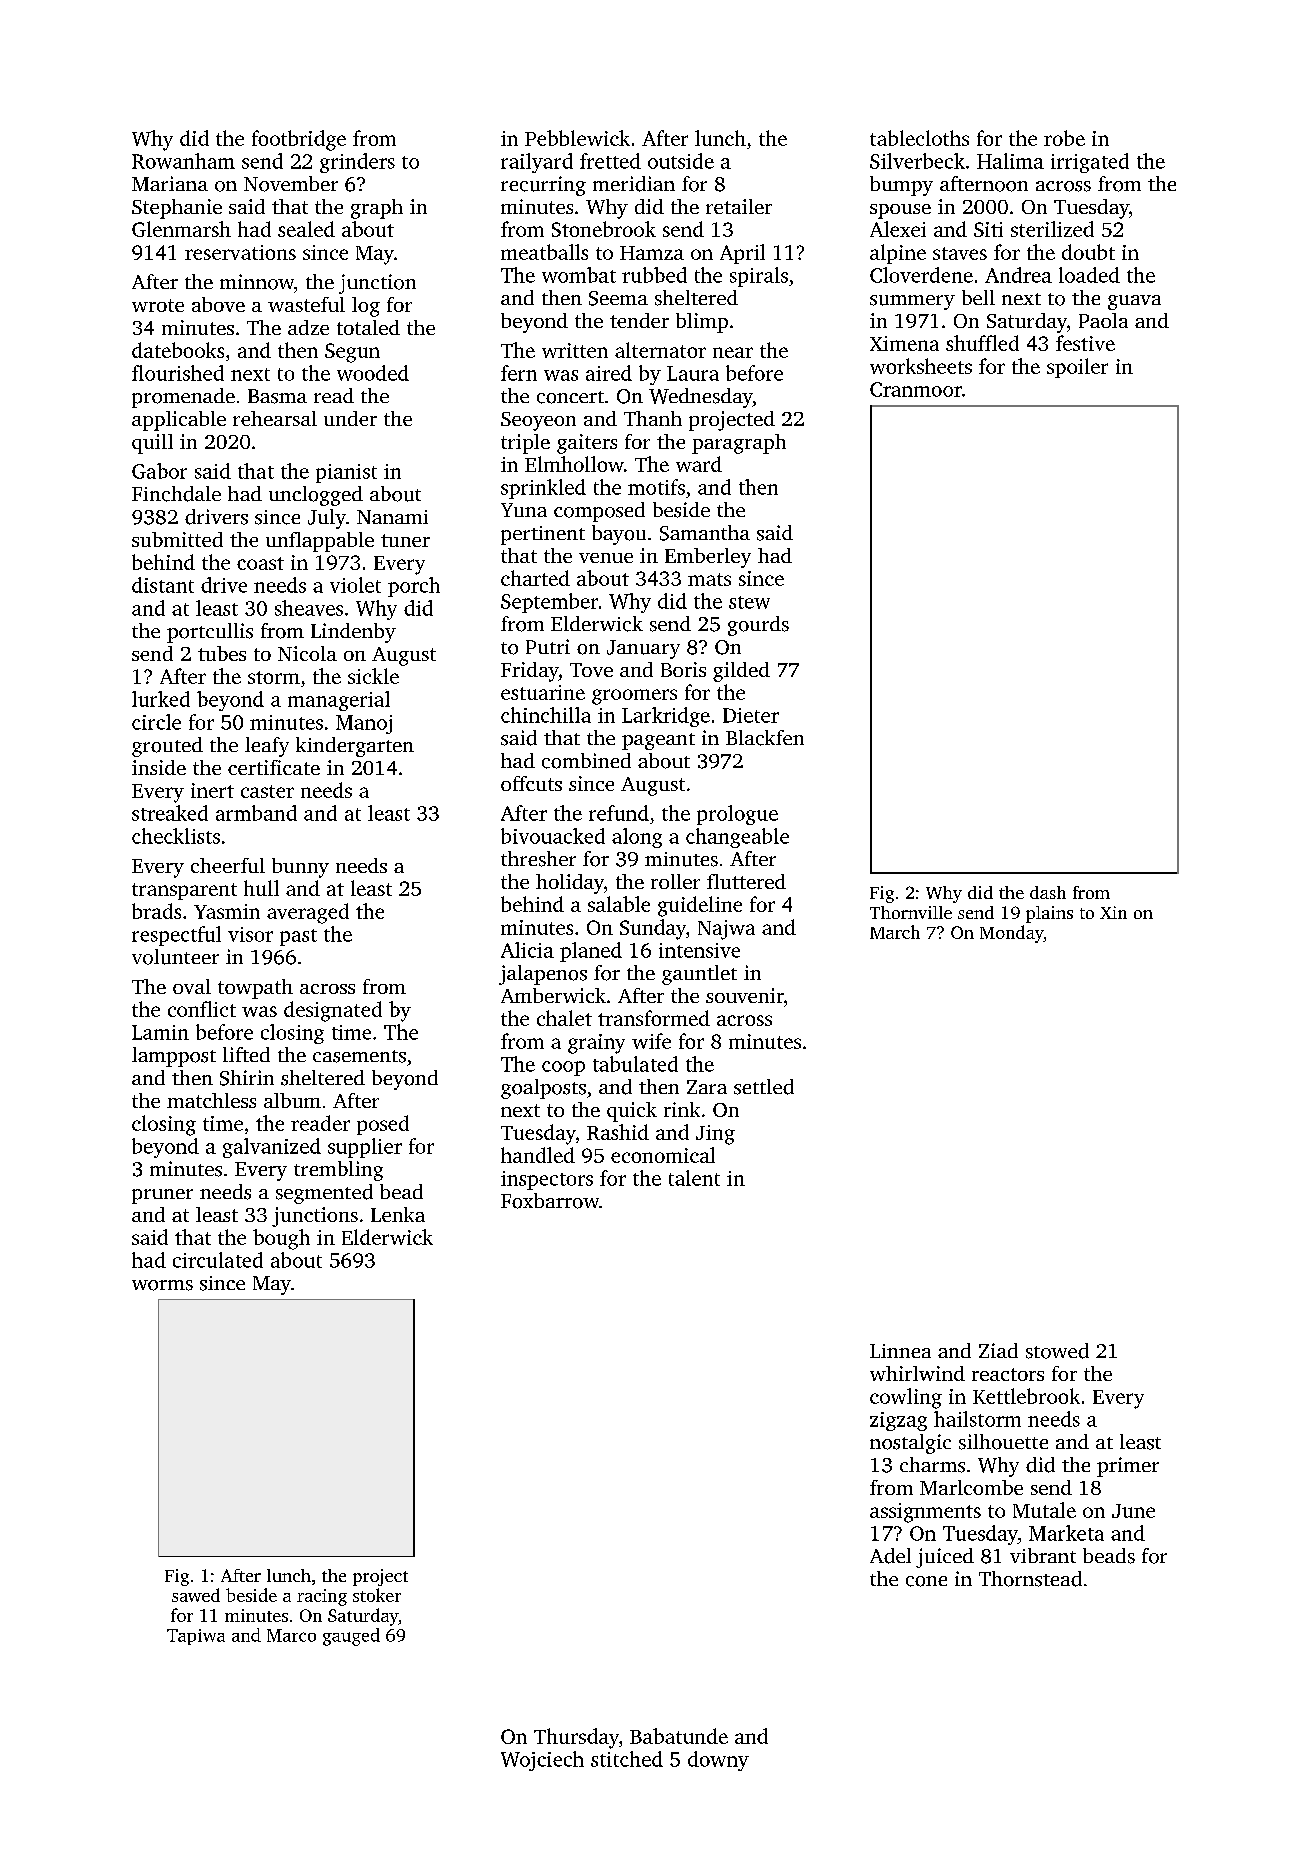  What do you see at coordinates (726, 930) in the screenshot?
I see `Najwa` at bounding box center [726, 930].
